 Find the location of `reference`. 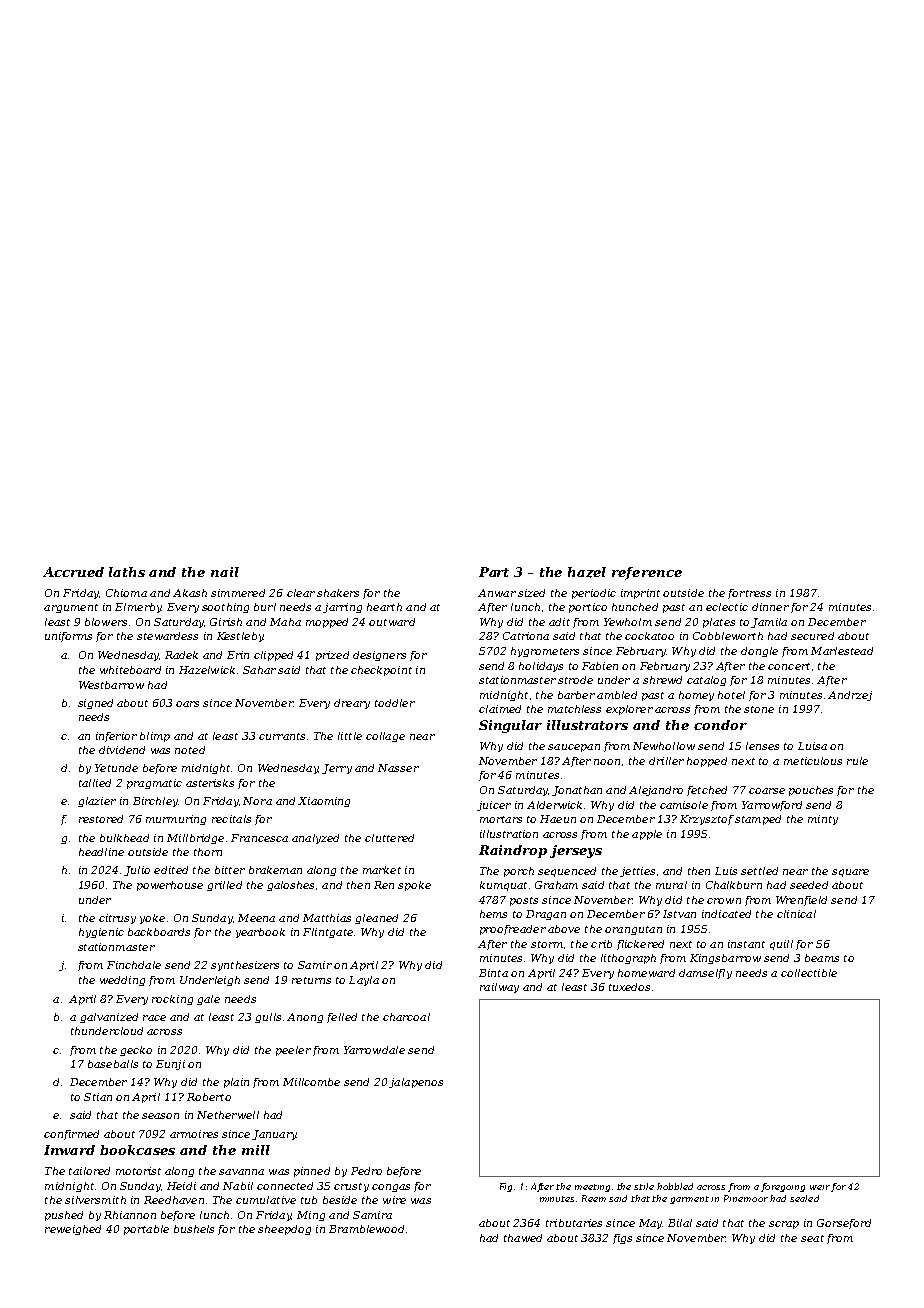

reference is located at coordinates (647, 573).
